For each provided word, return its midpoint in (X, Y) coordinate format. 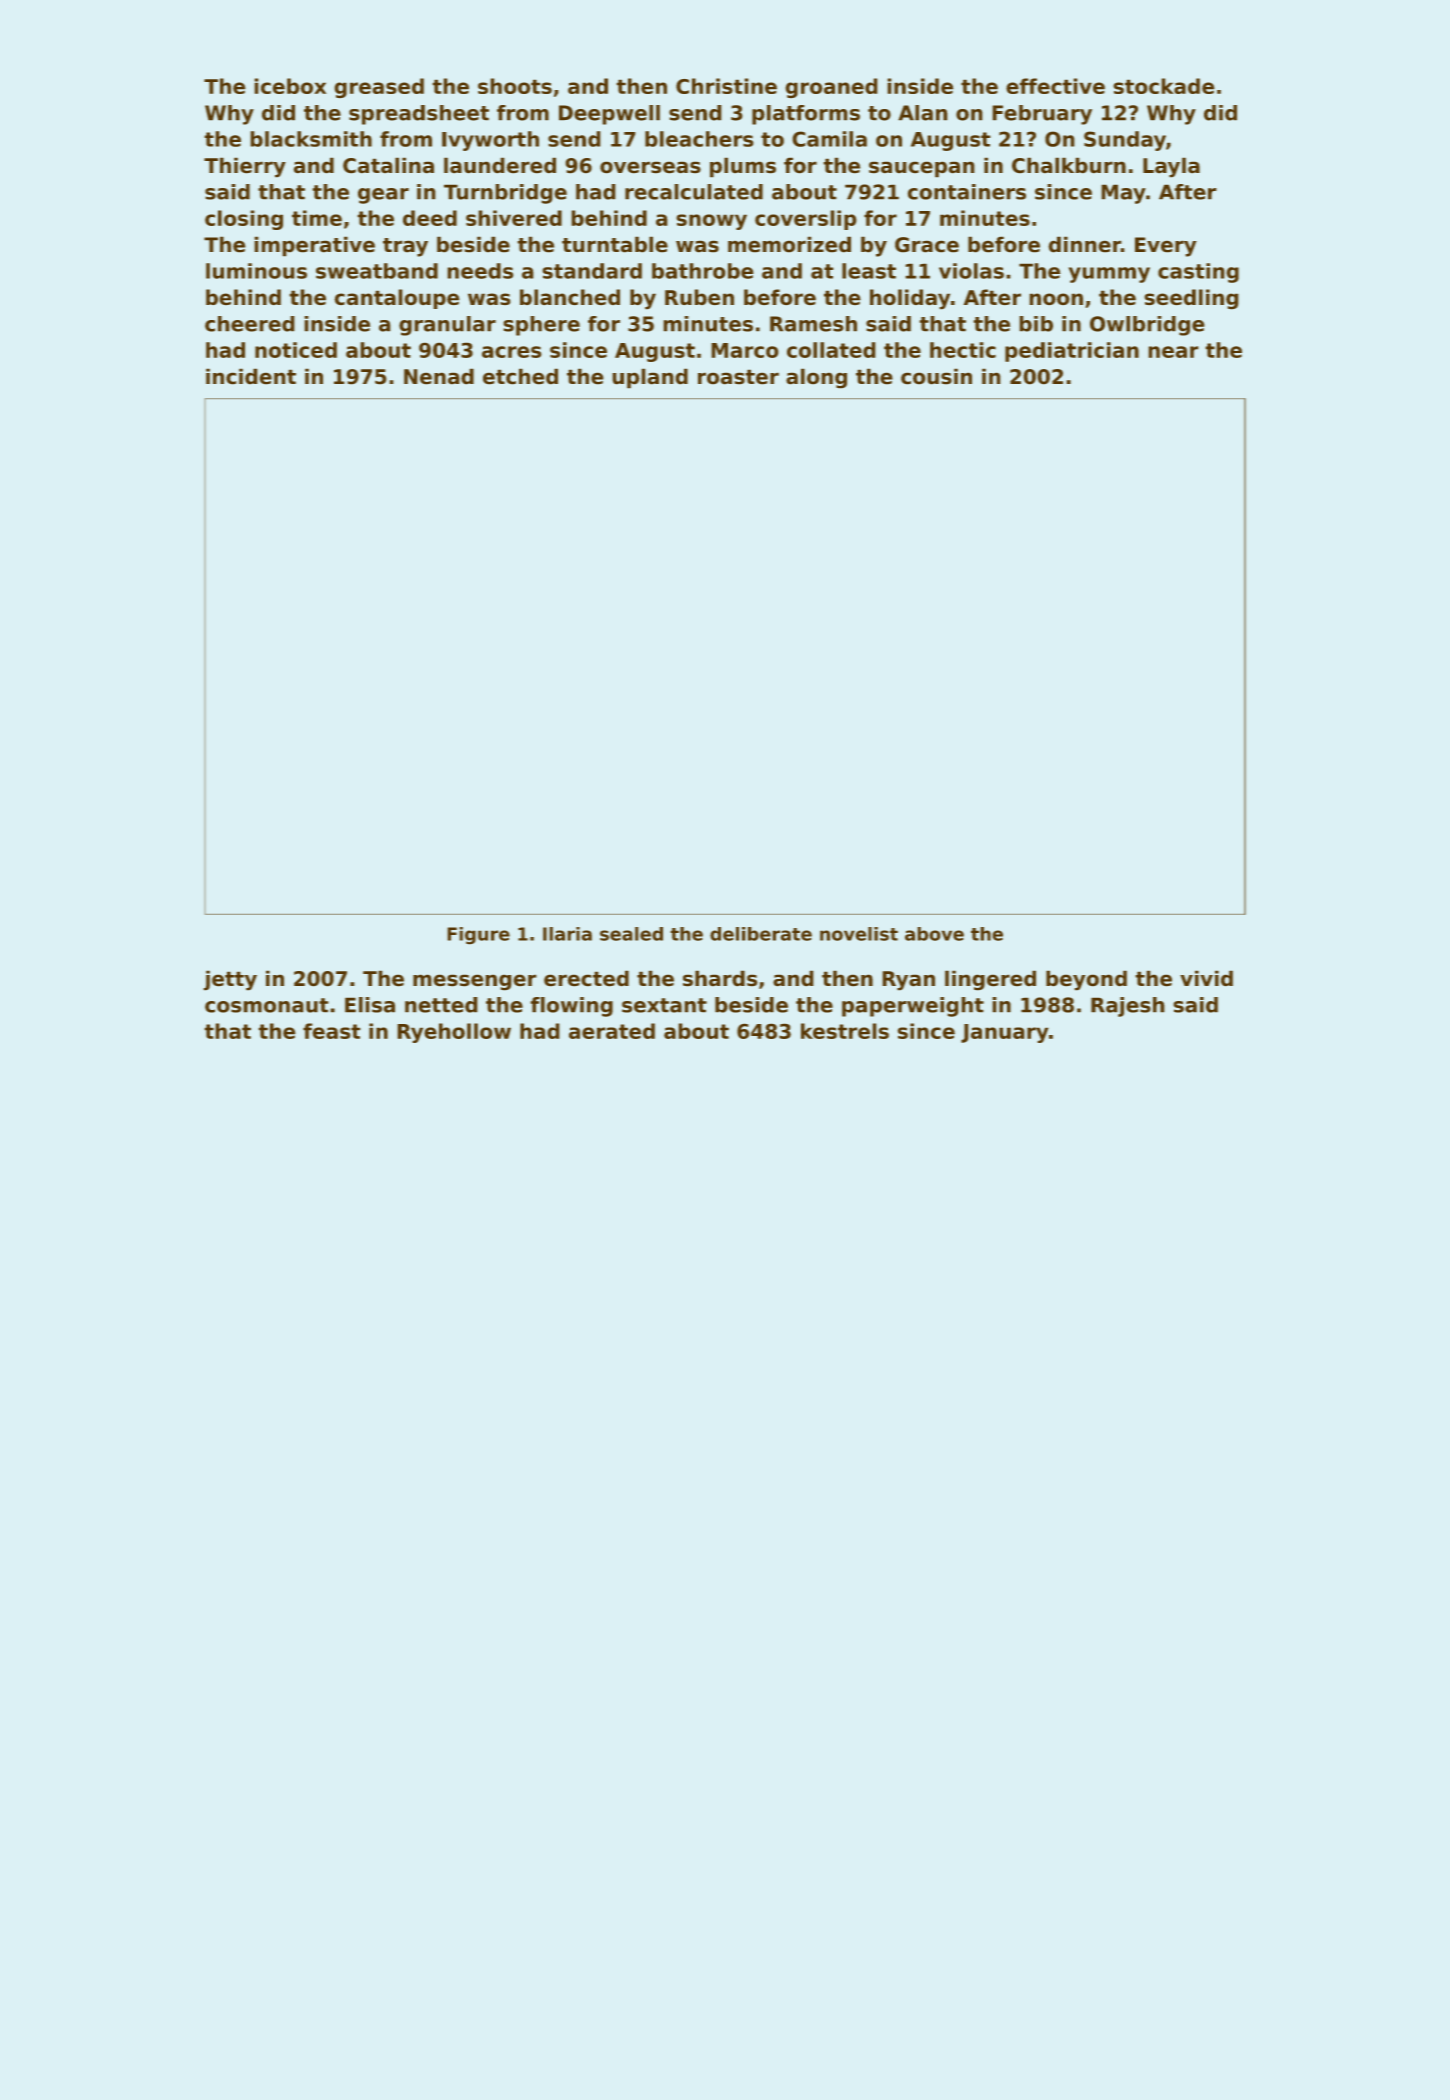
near (1173, 352)
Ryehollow (454, 1033)
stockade (1164, 86)
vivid (1206, 978)
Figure (478, 936)
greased (379, 88)
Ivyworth (490, 141)
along (816, 378)
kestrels (845, 1031)
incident (251, 376)
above (934, 934)
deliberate (761, 934)
